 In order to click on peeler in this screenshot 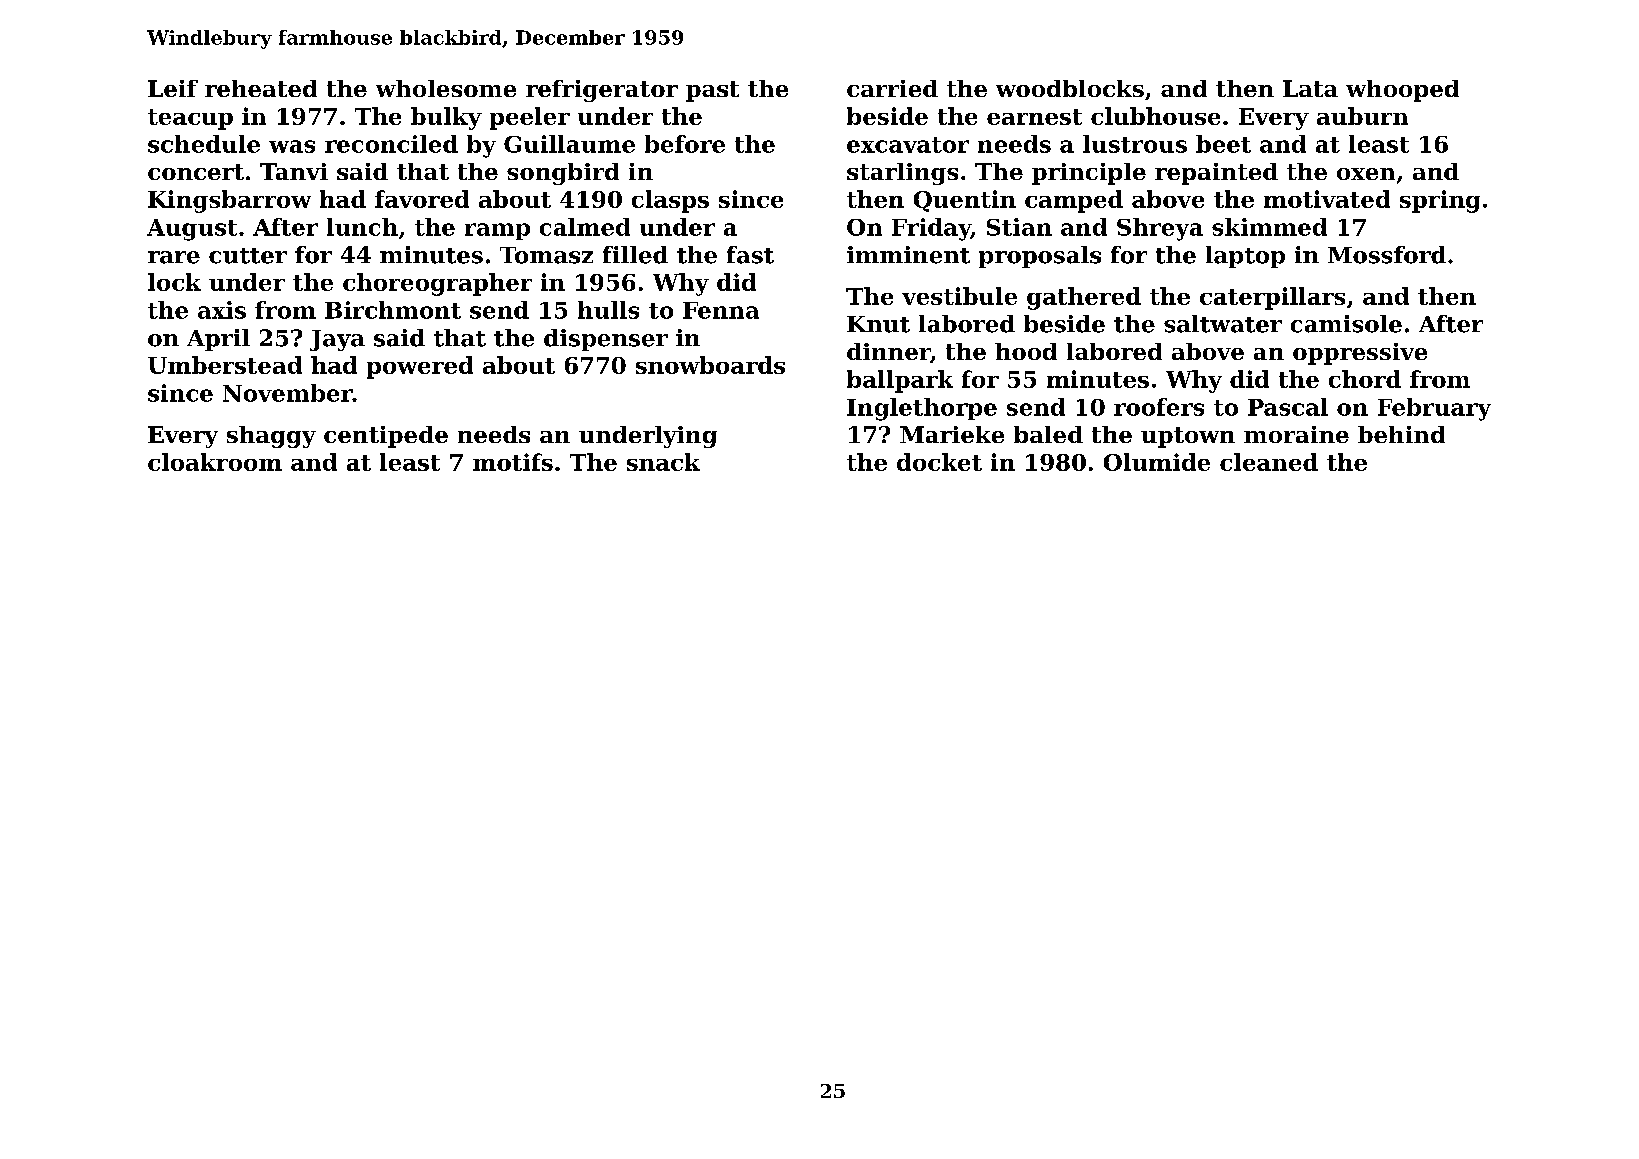, I will do `click(530, 118)`.
